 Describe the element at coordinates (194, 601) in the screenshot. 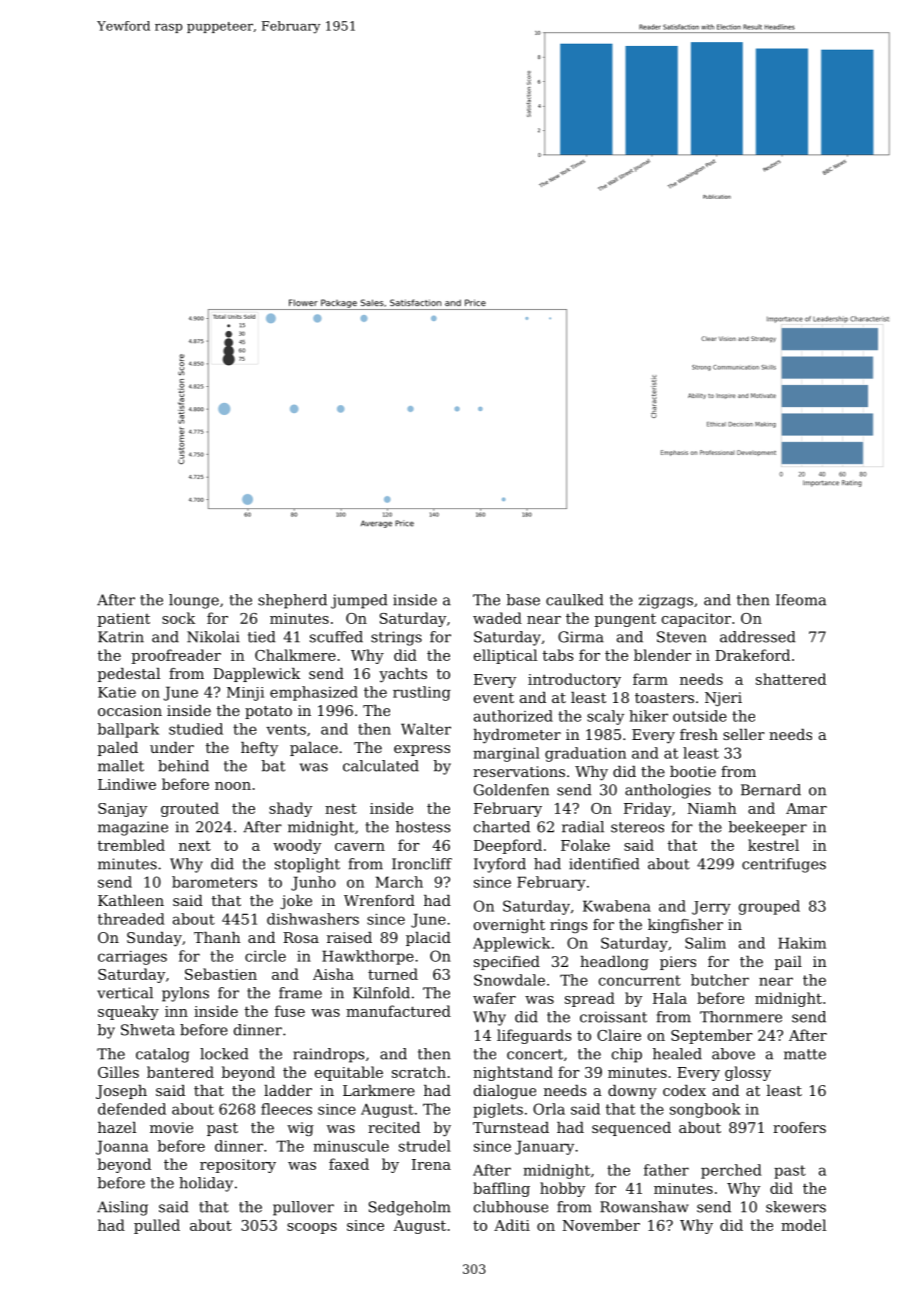

I see `lounge` at that location.
